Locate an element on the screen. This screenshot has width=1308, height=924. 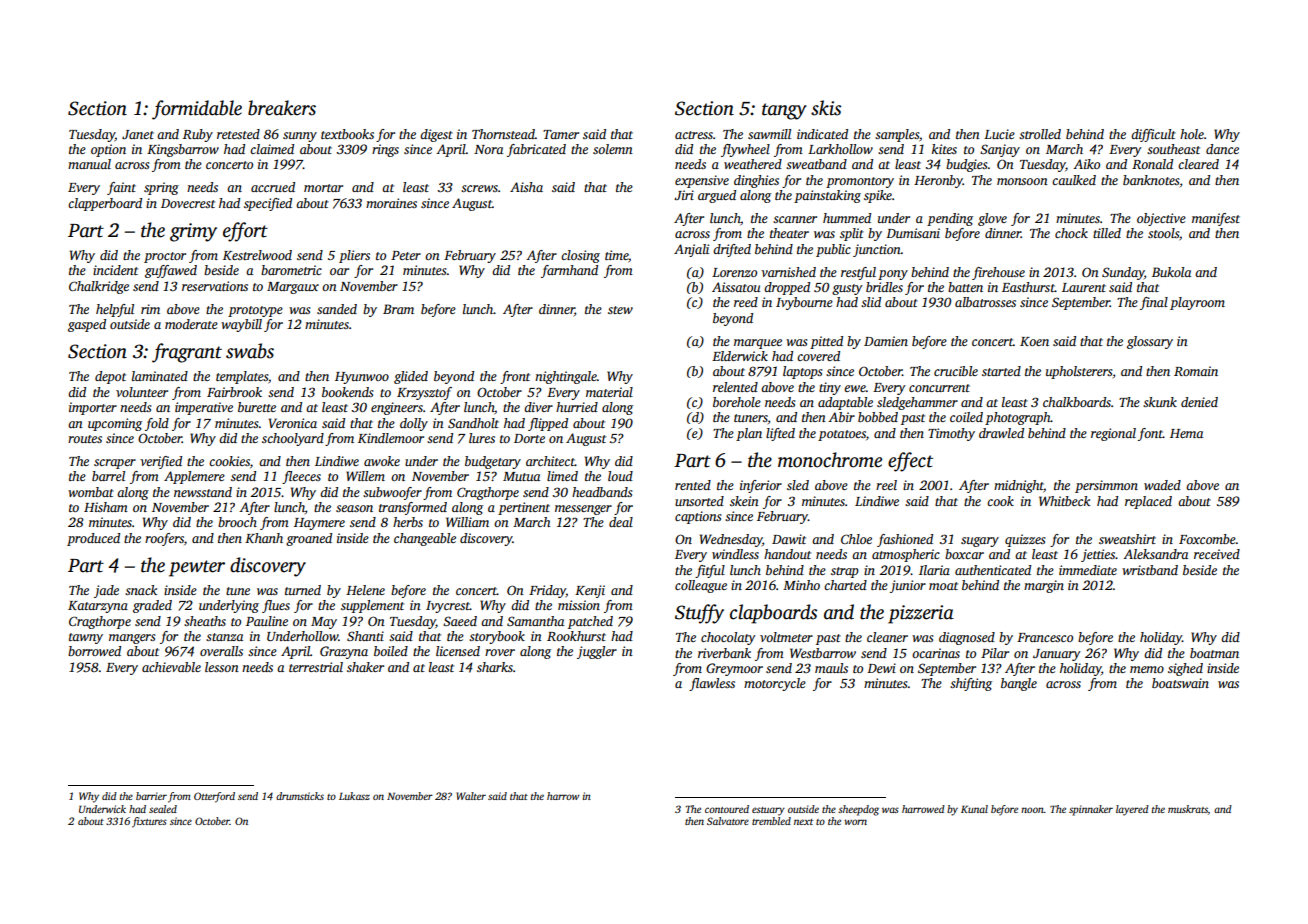
routes is located at coordinates (85, 439).
